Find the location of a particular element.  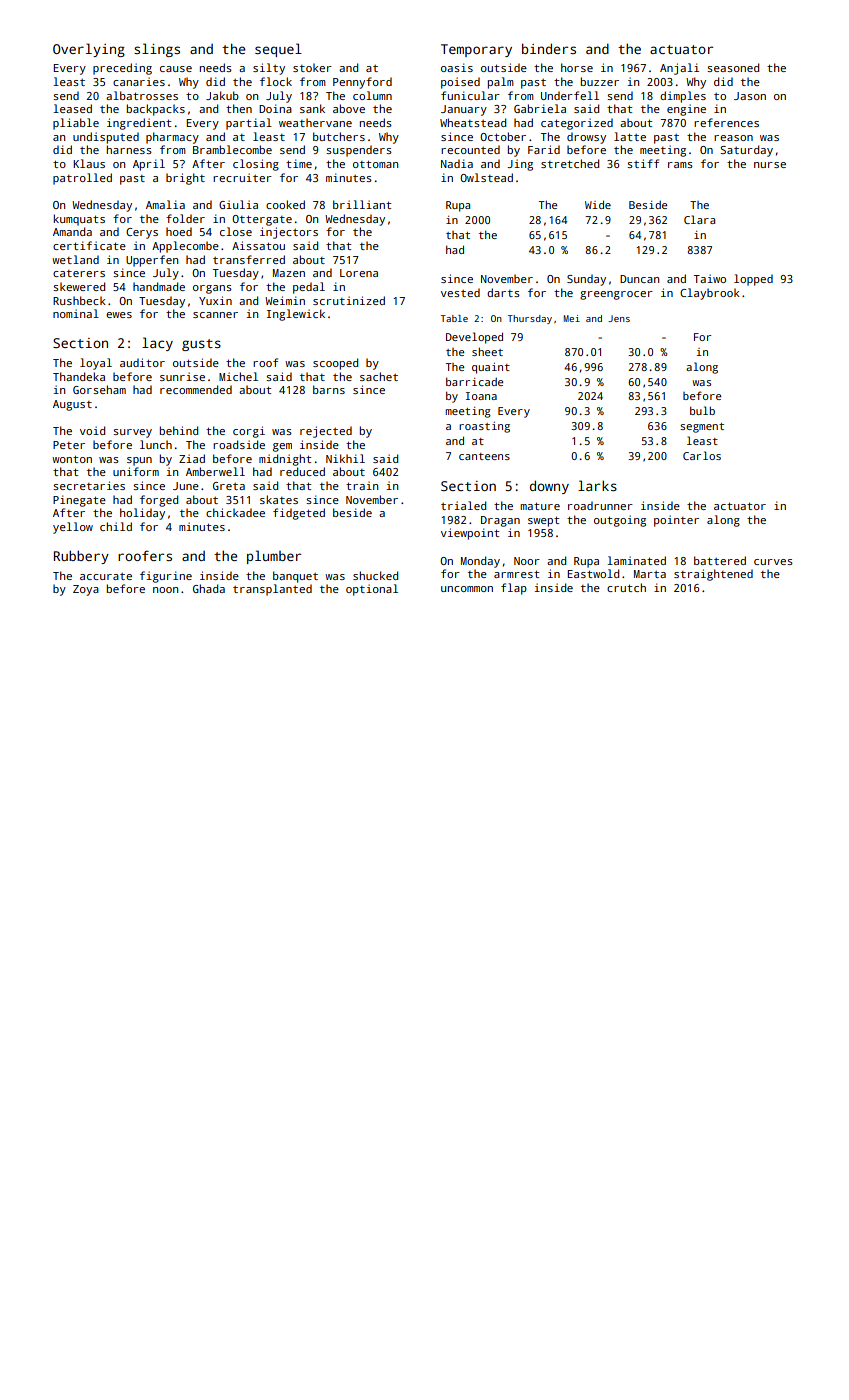

seasoned is located at coordinates (733, 67).
